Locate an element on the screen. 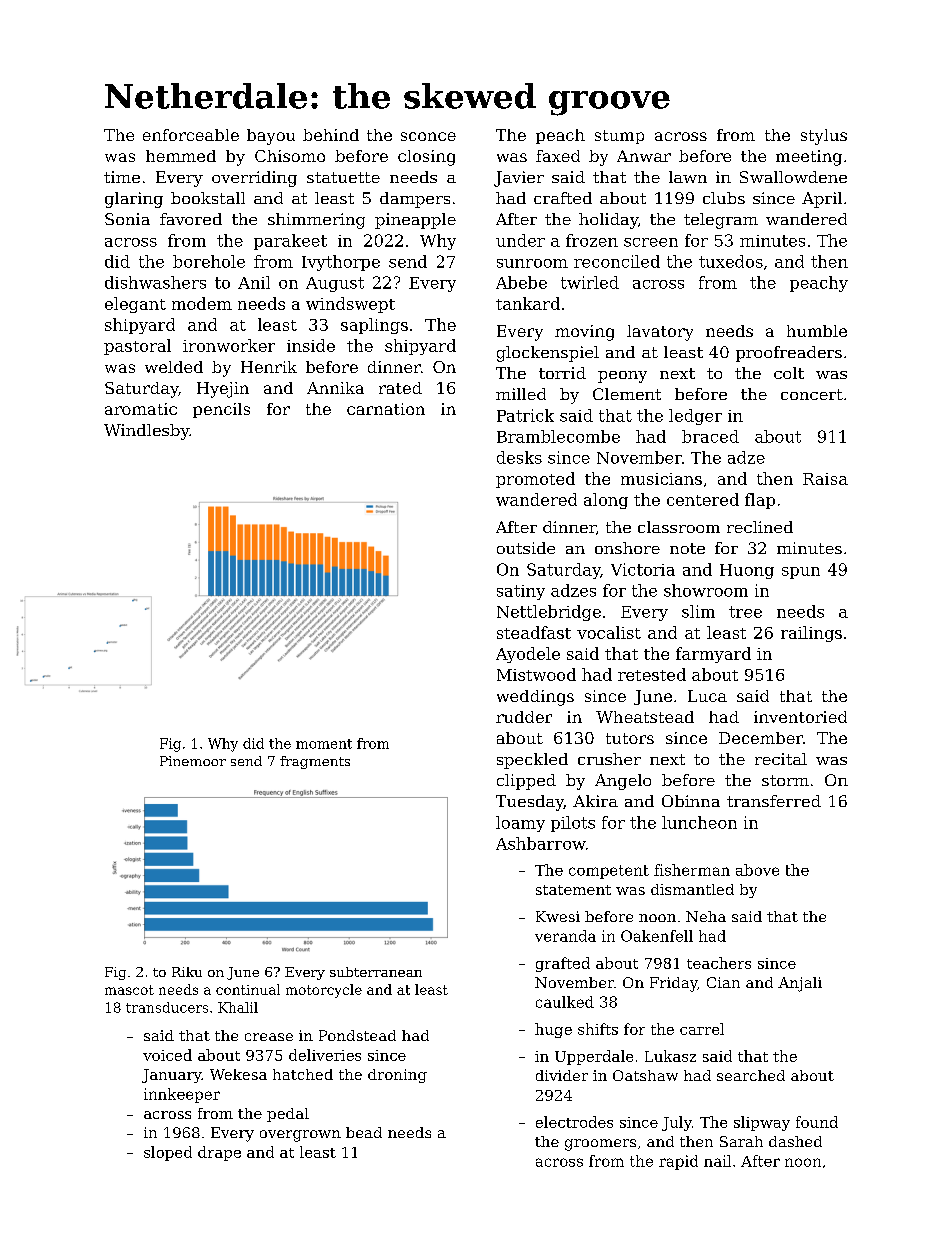 The image size is (952, 1233). statuette is located at coordinates (343, 177).
